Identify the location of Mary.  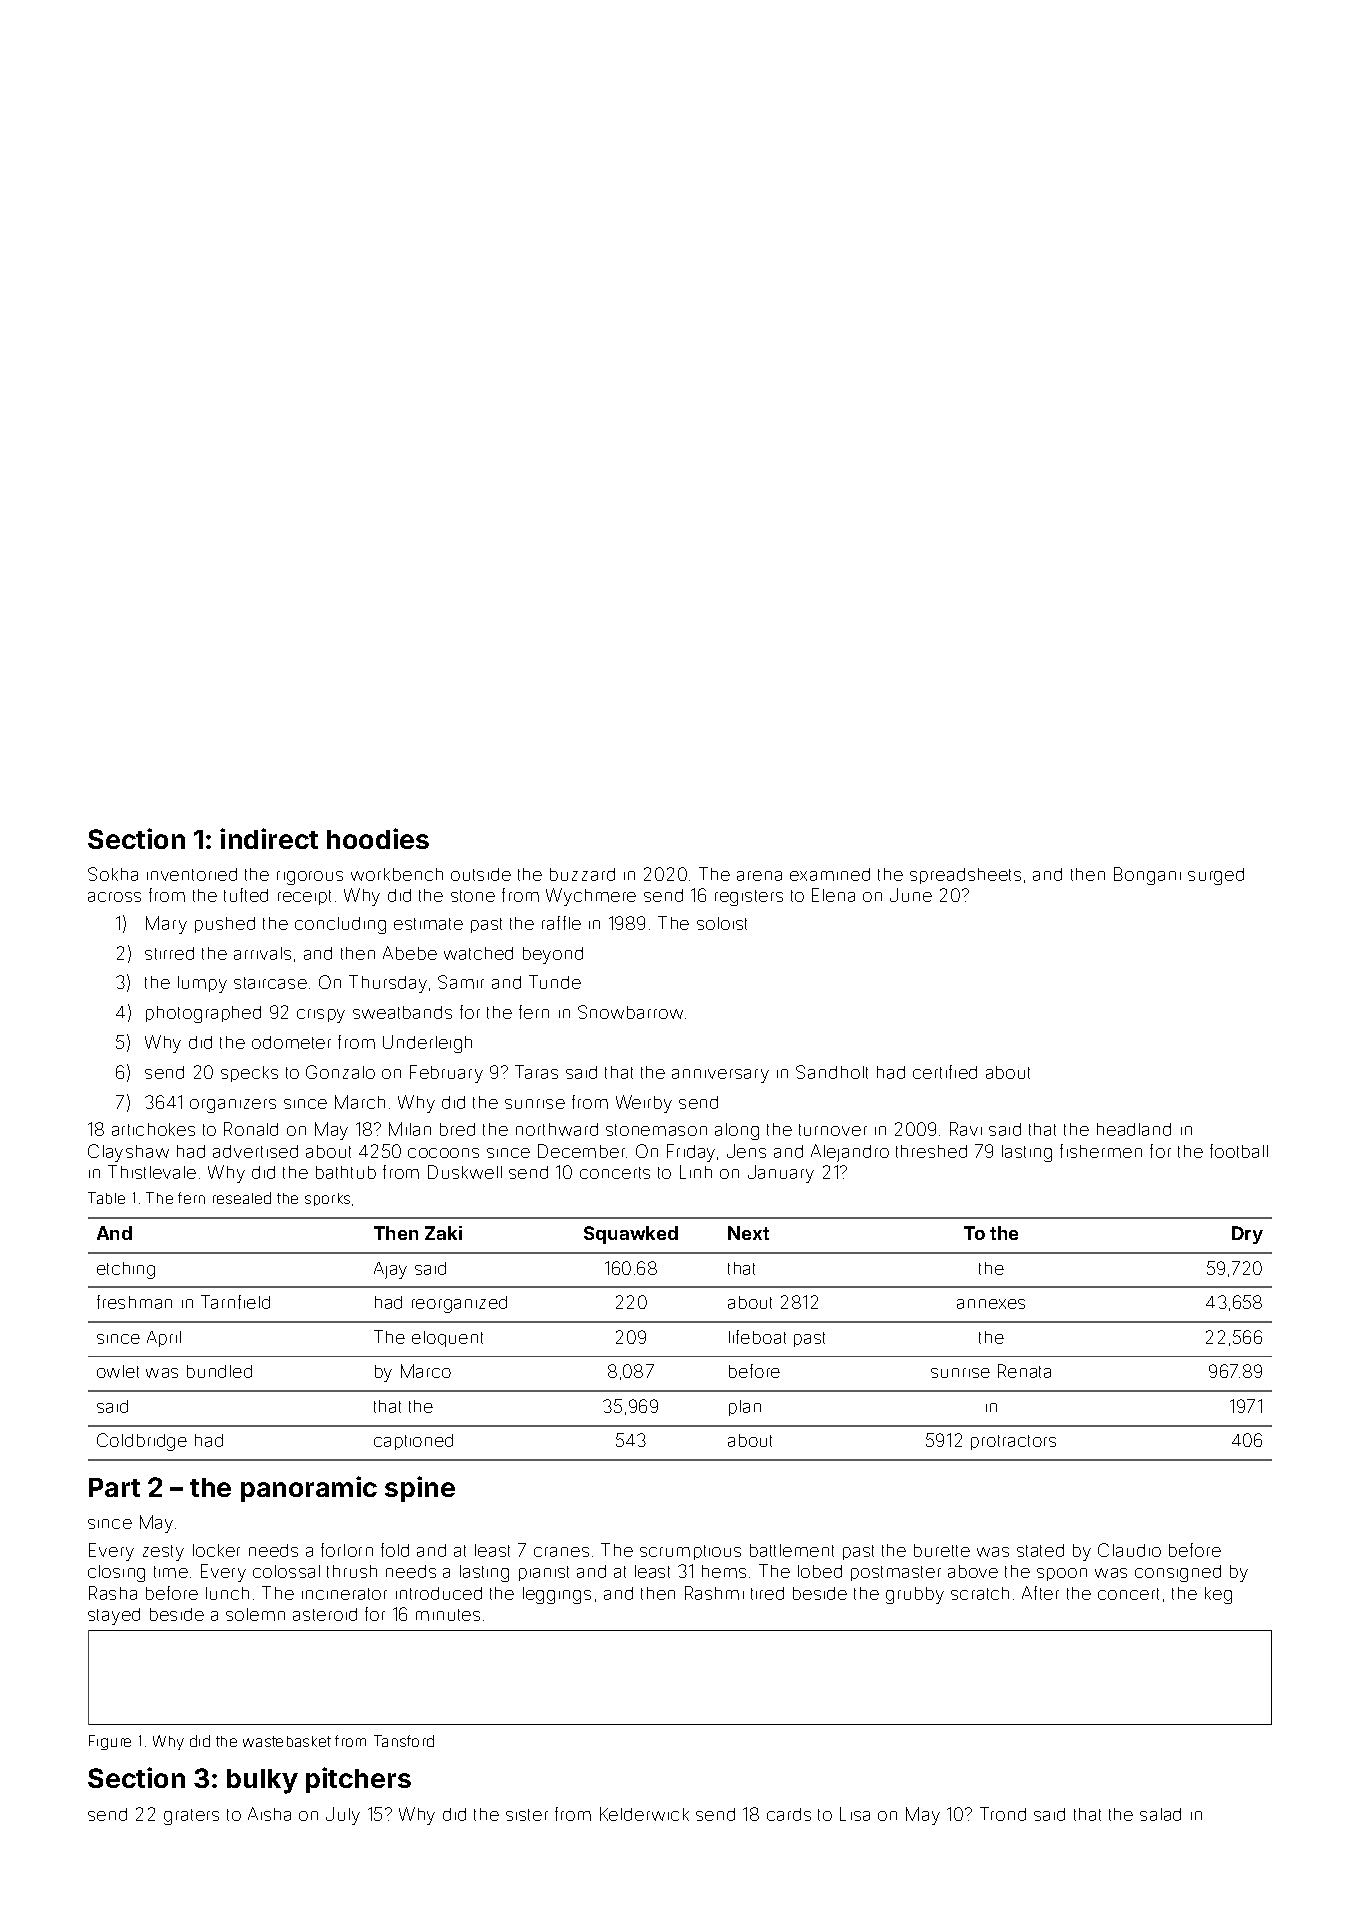
(166, 925).
